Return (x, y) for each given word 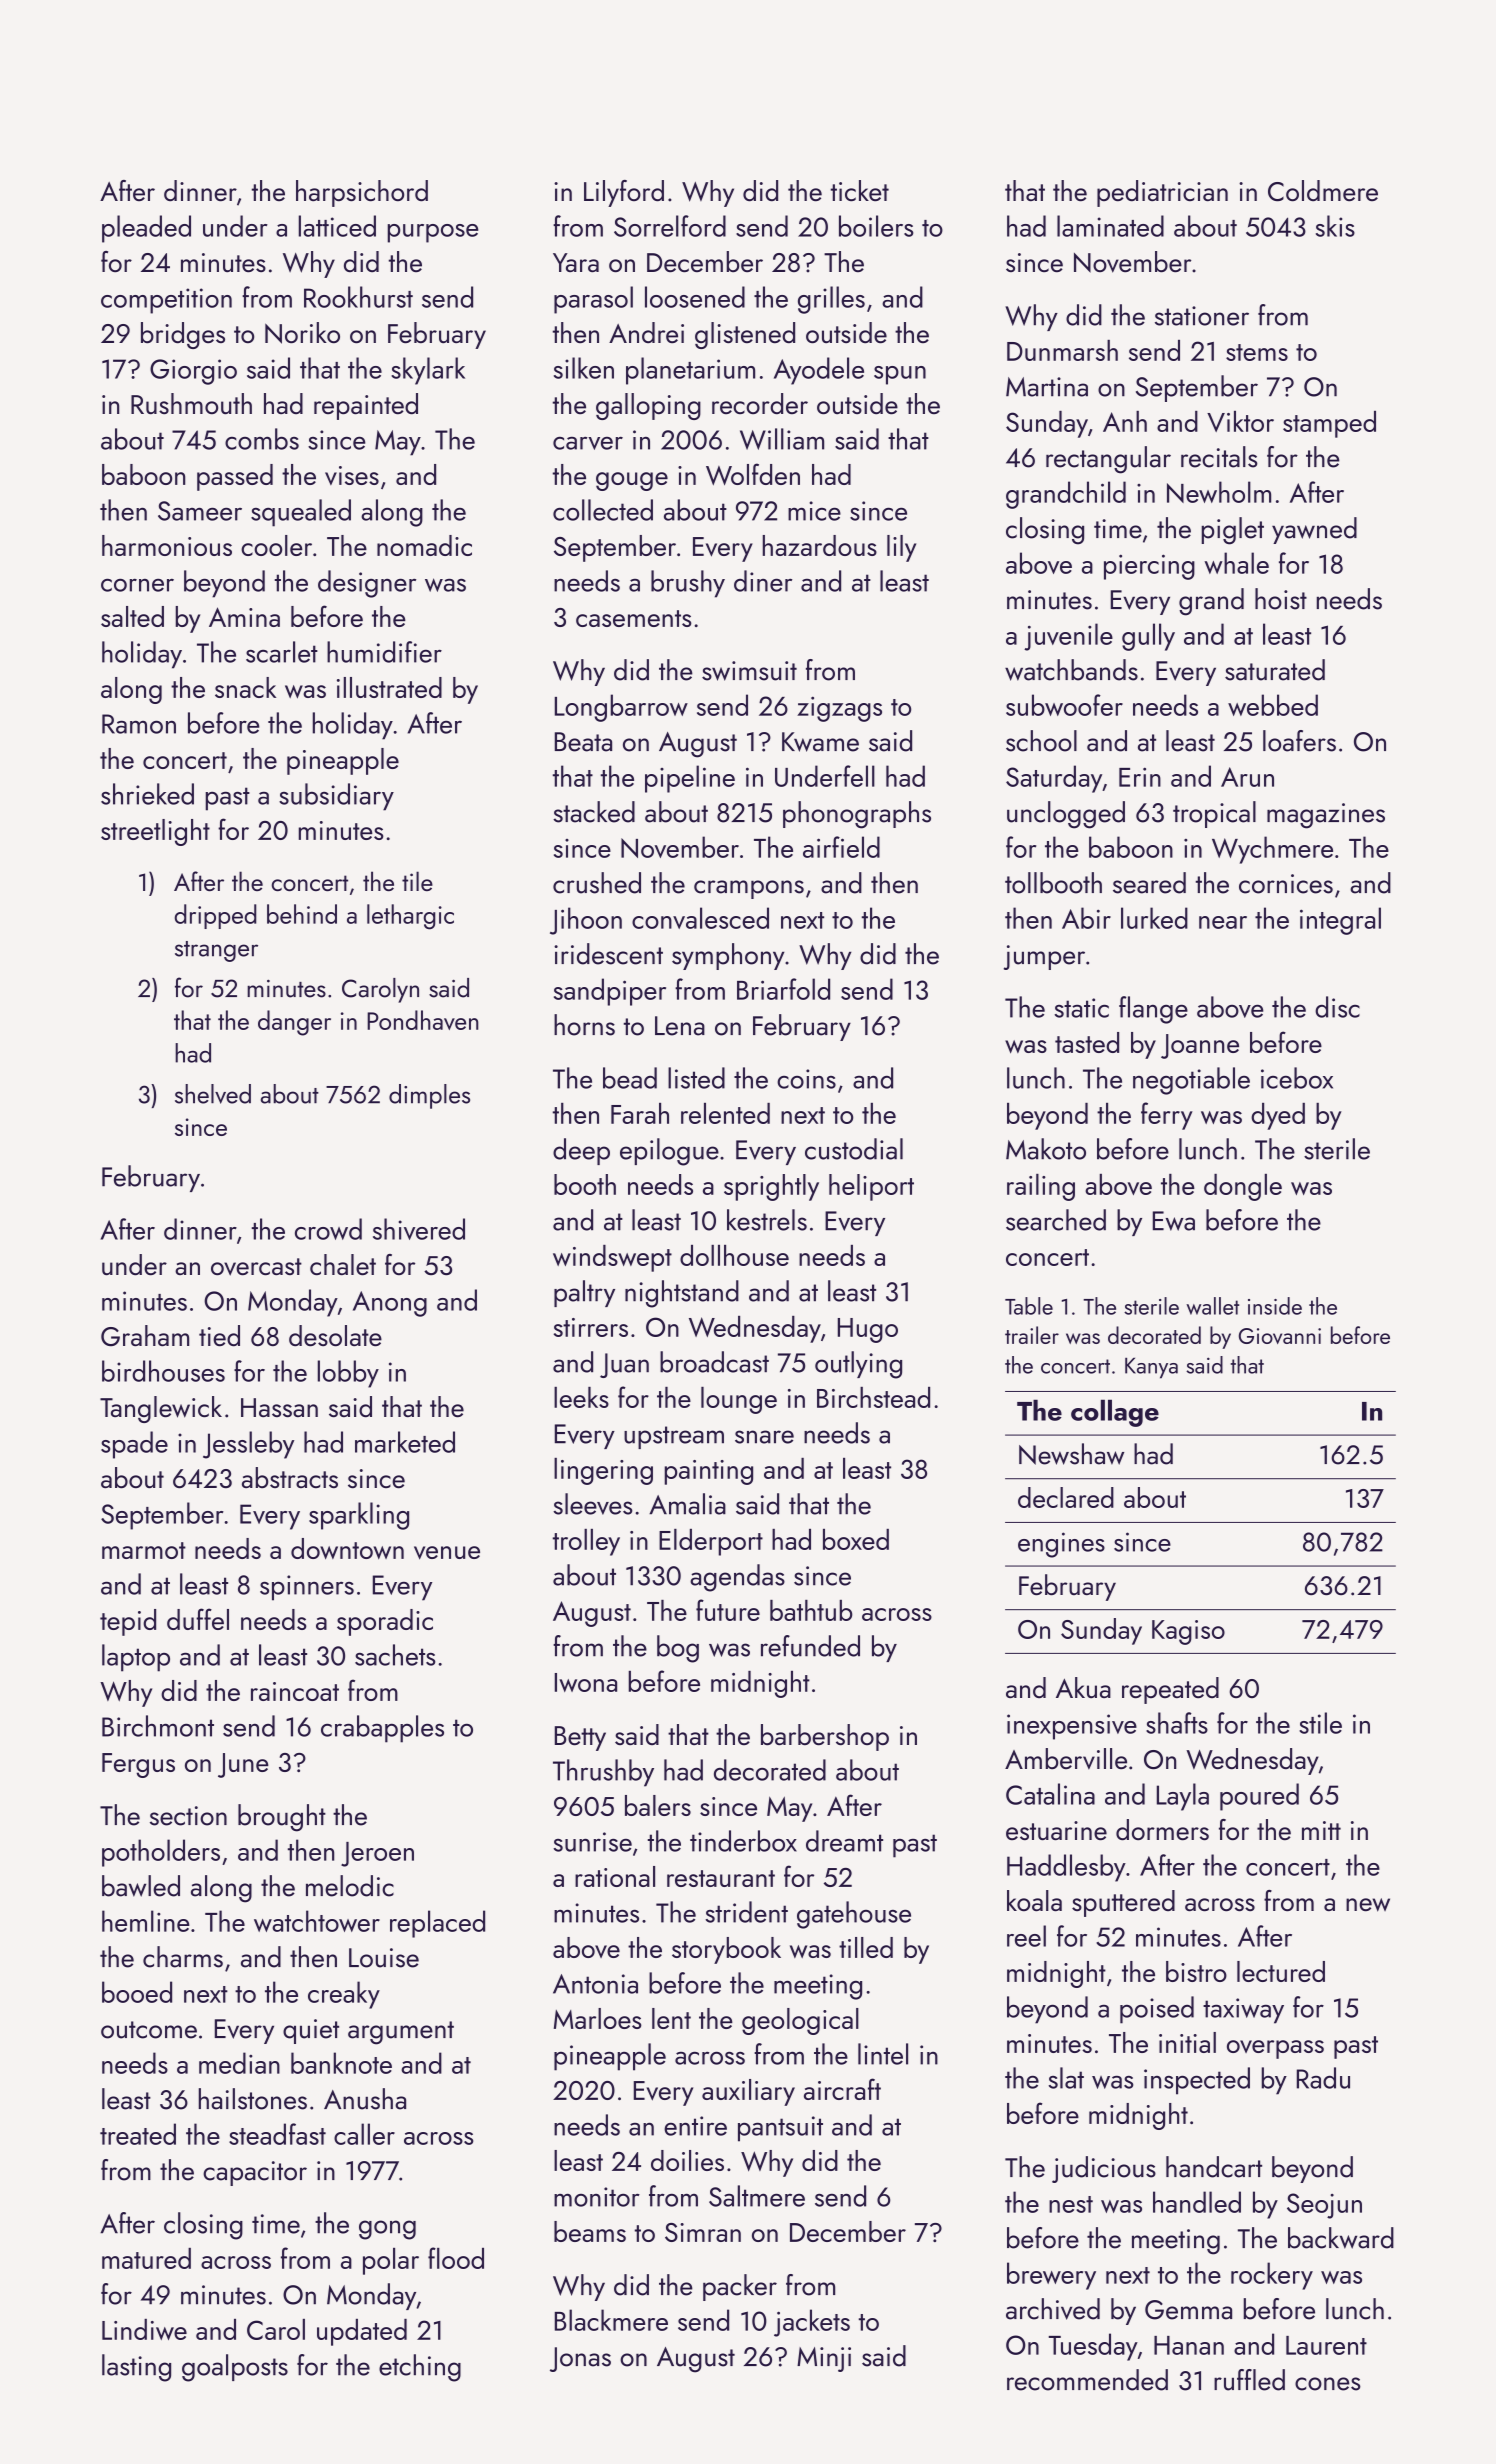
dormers (1162, 1830)
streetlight (155, 832)
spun (900, 375)
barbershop (825, 1737)
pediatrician (1162, 193)
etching (420, 2368)
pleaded (146, 229)
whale (1236, 563)
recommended (1087, 2380)
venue (447, 1553)
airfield (841, 847)
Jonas (580, 2359)
